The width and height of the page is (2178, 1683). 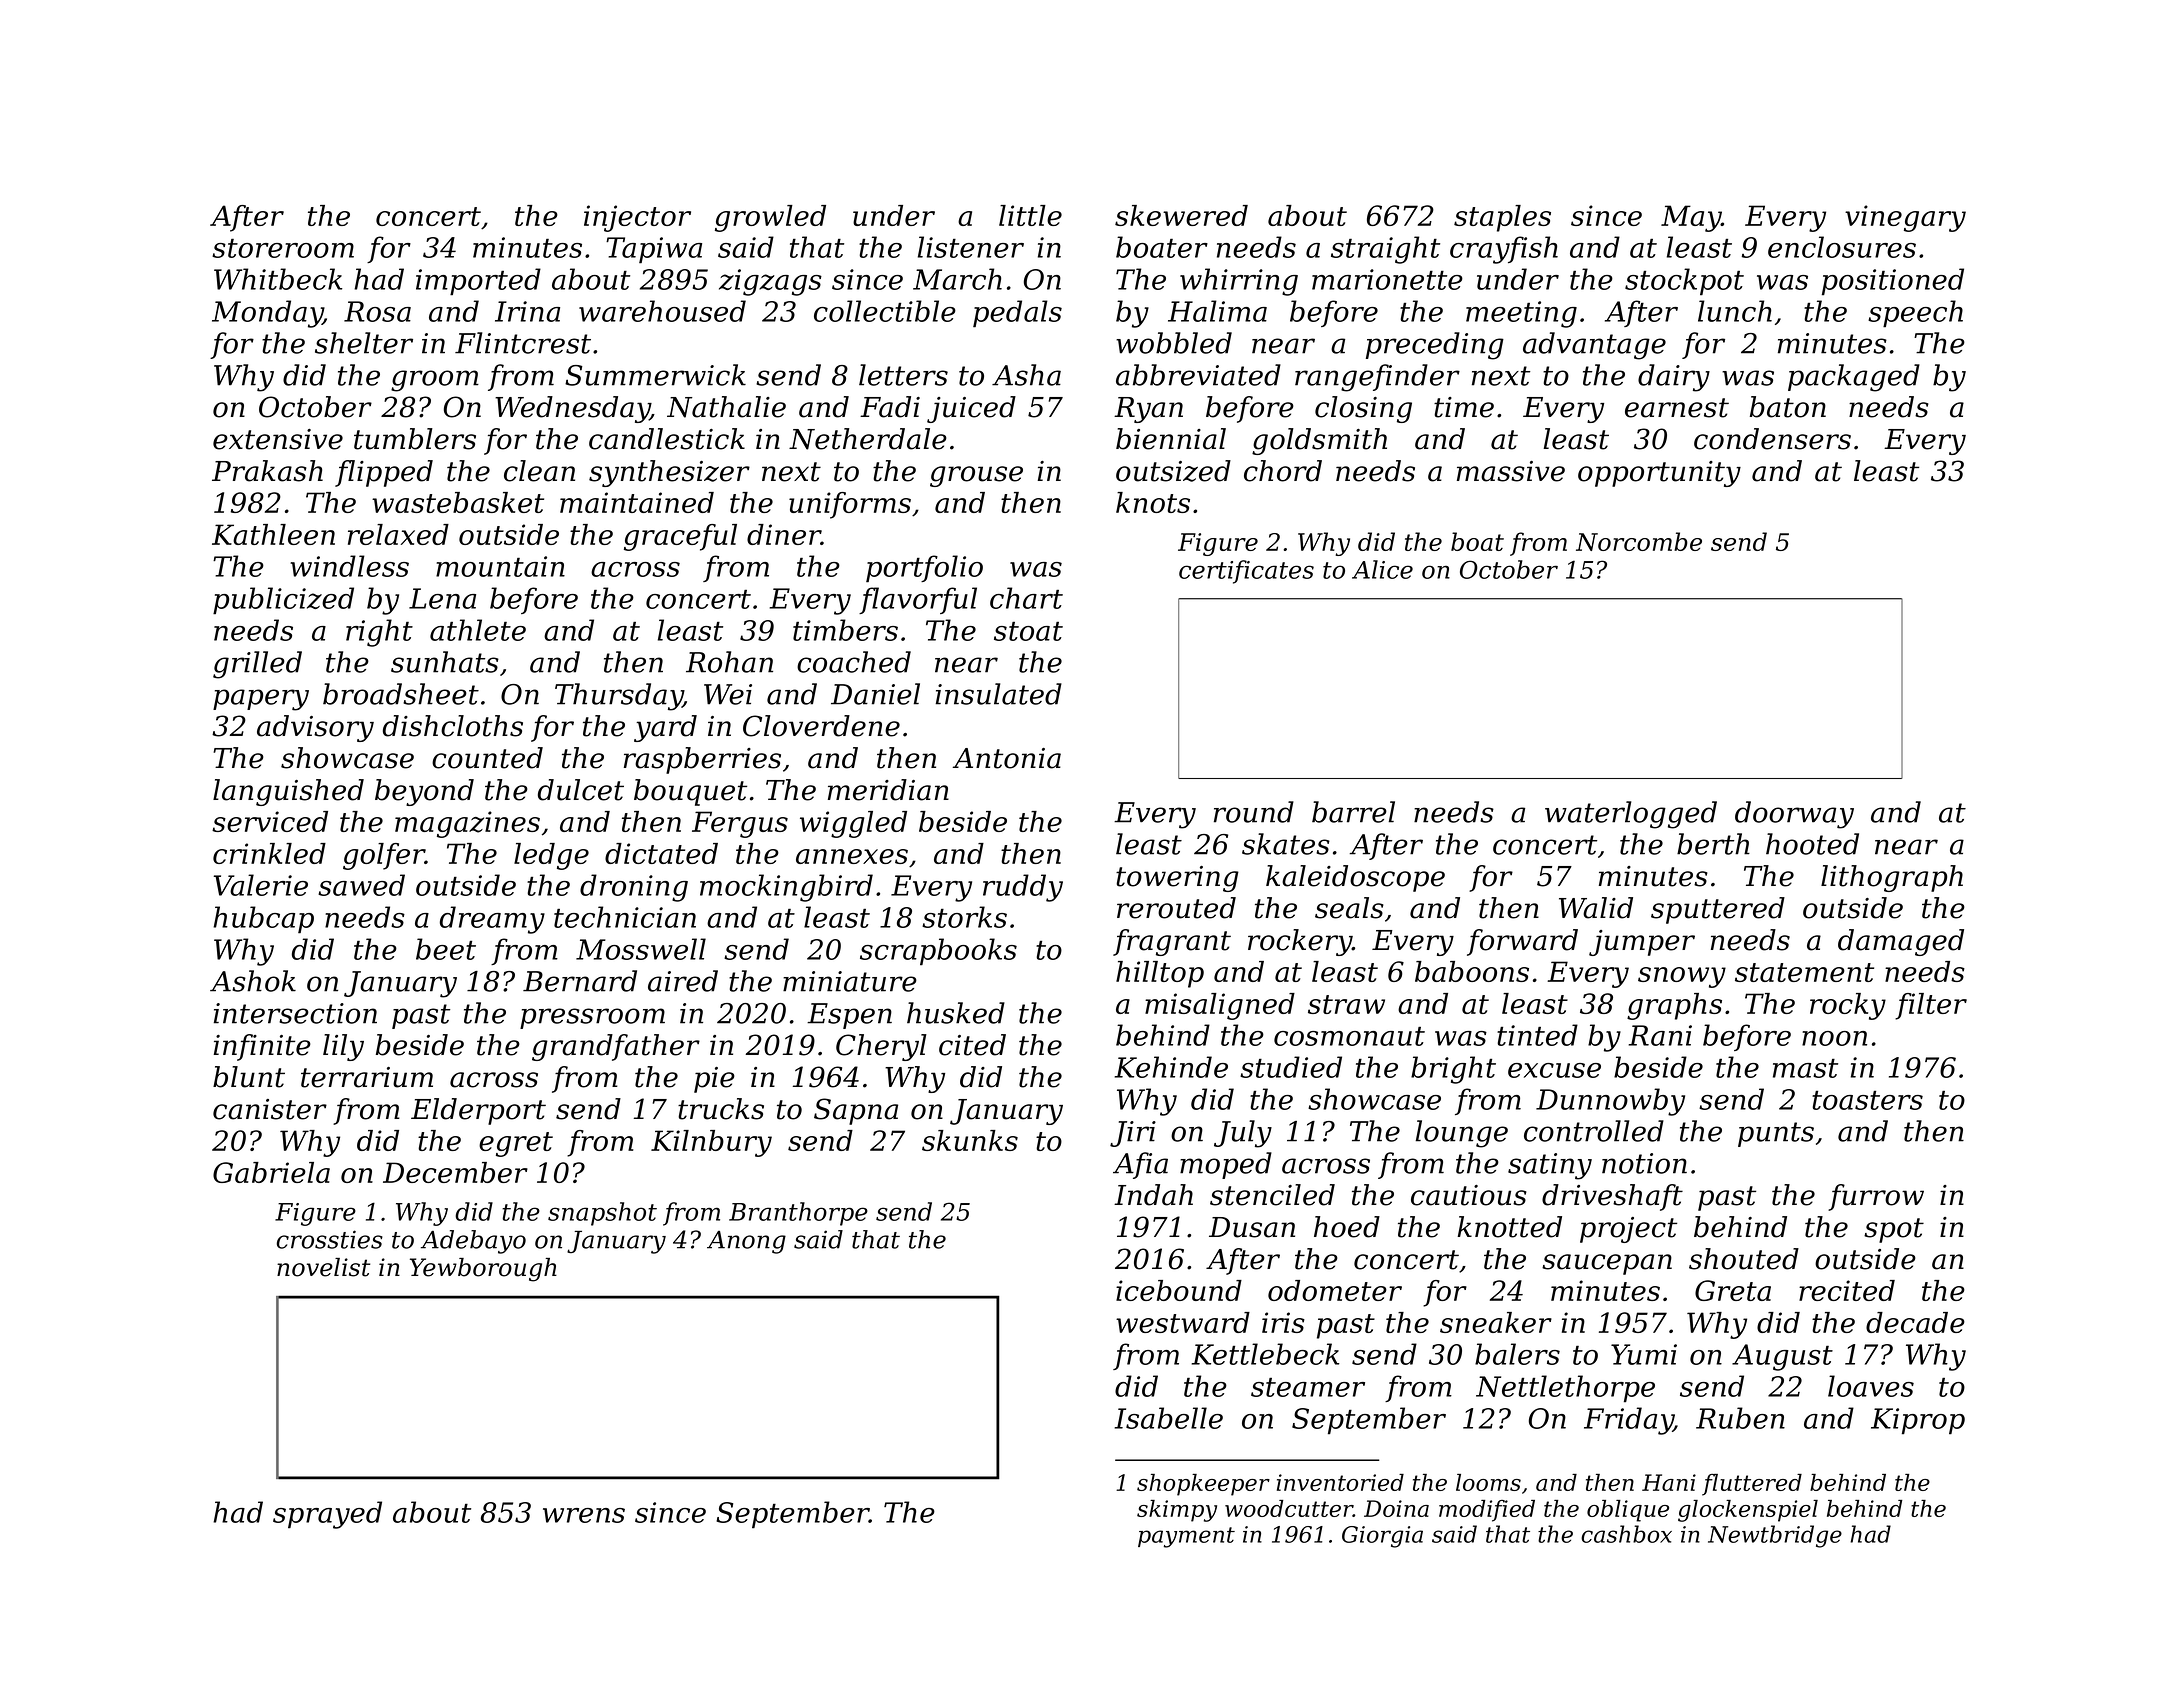 What do you see at coordinates (478, 282) in the page?
I see `imported` at bounding box center [478, 282].
